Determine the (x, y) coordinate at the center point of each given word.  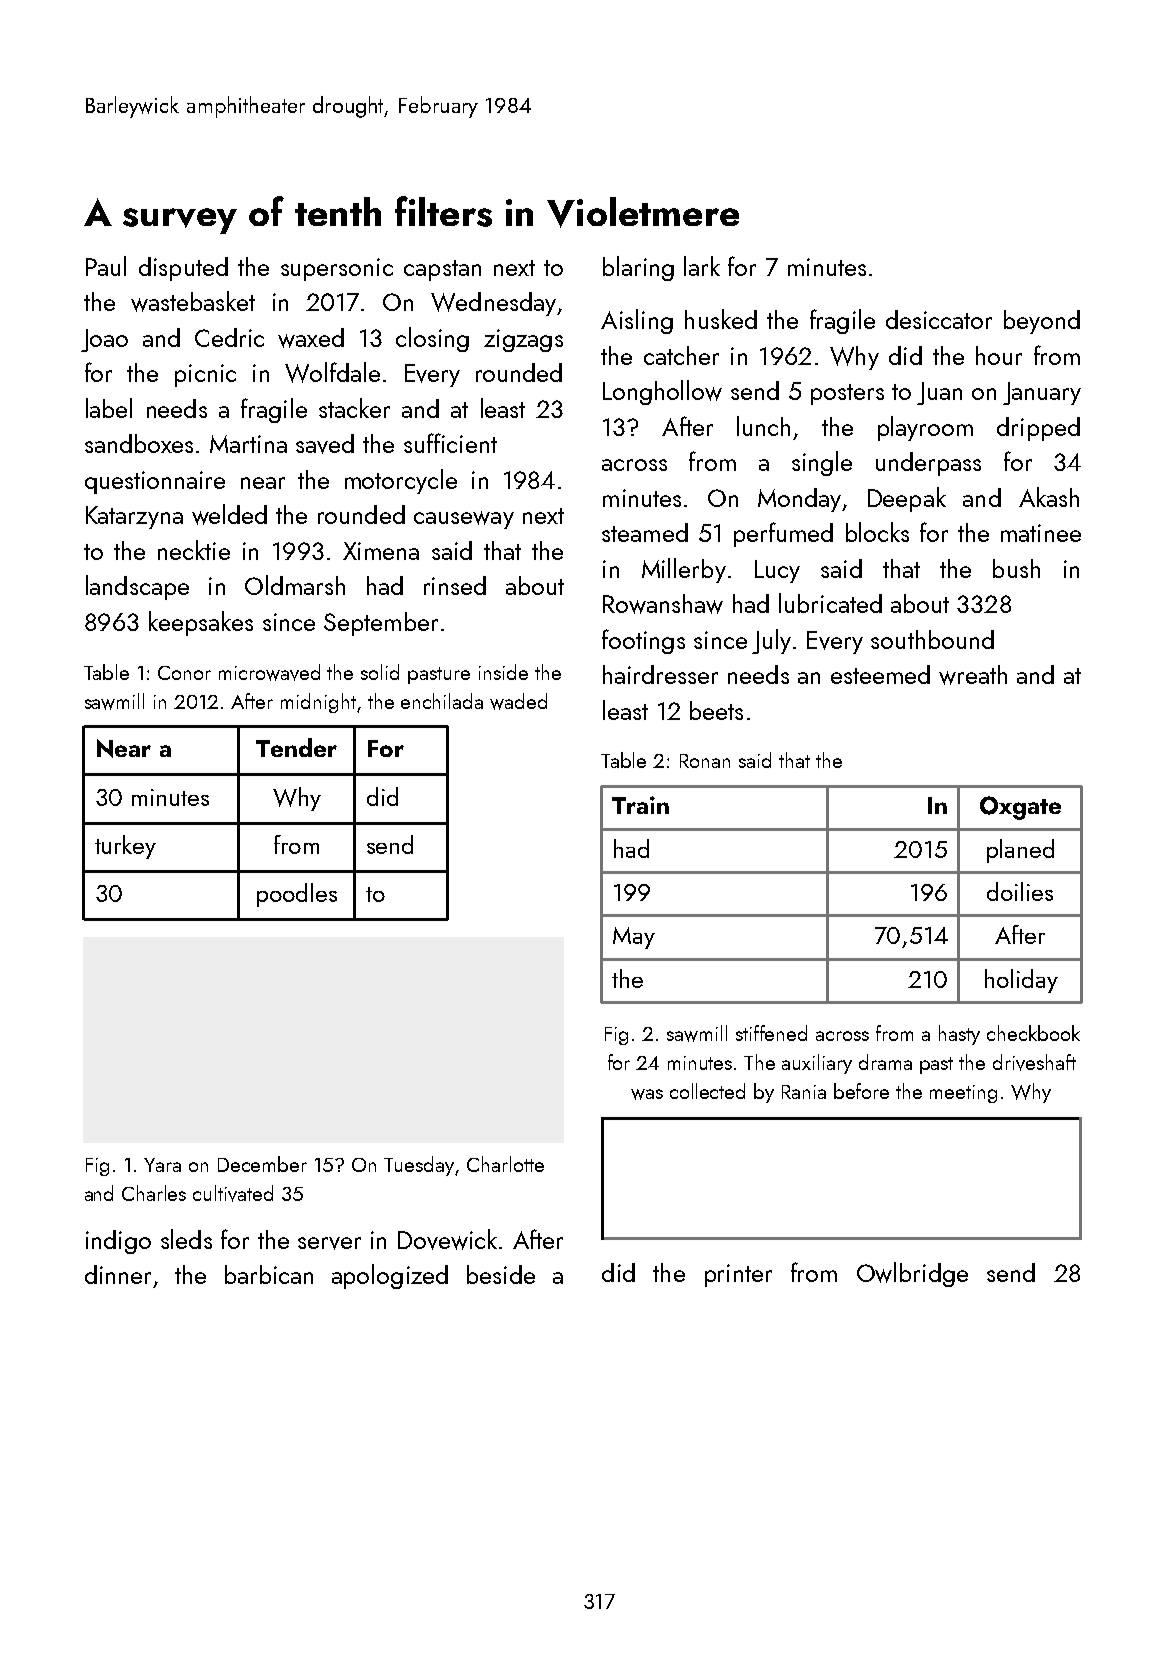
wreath (973, 675)
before (861, 1091)
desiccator (939, 319)
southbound (932, 639)
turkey (125, 847)
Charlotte (505, 1164)
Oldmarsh (295, 585)
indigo (118, 1242)
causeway (464, 520)
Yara (162, 1165)
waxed (311, 338)
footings (643, 641)
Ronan (705, 761)
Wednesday (493, 304)
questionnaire (155, 482)
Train (640, 805)
